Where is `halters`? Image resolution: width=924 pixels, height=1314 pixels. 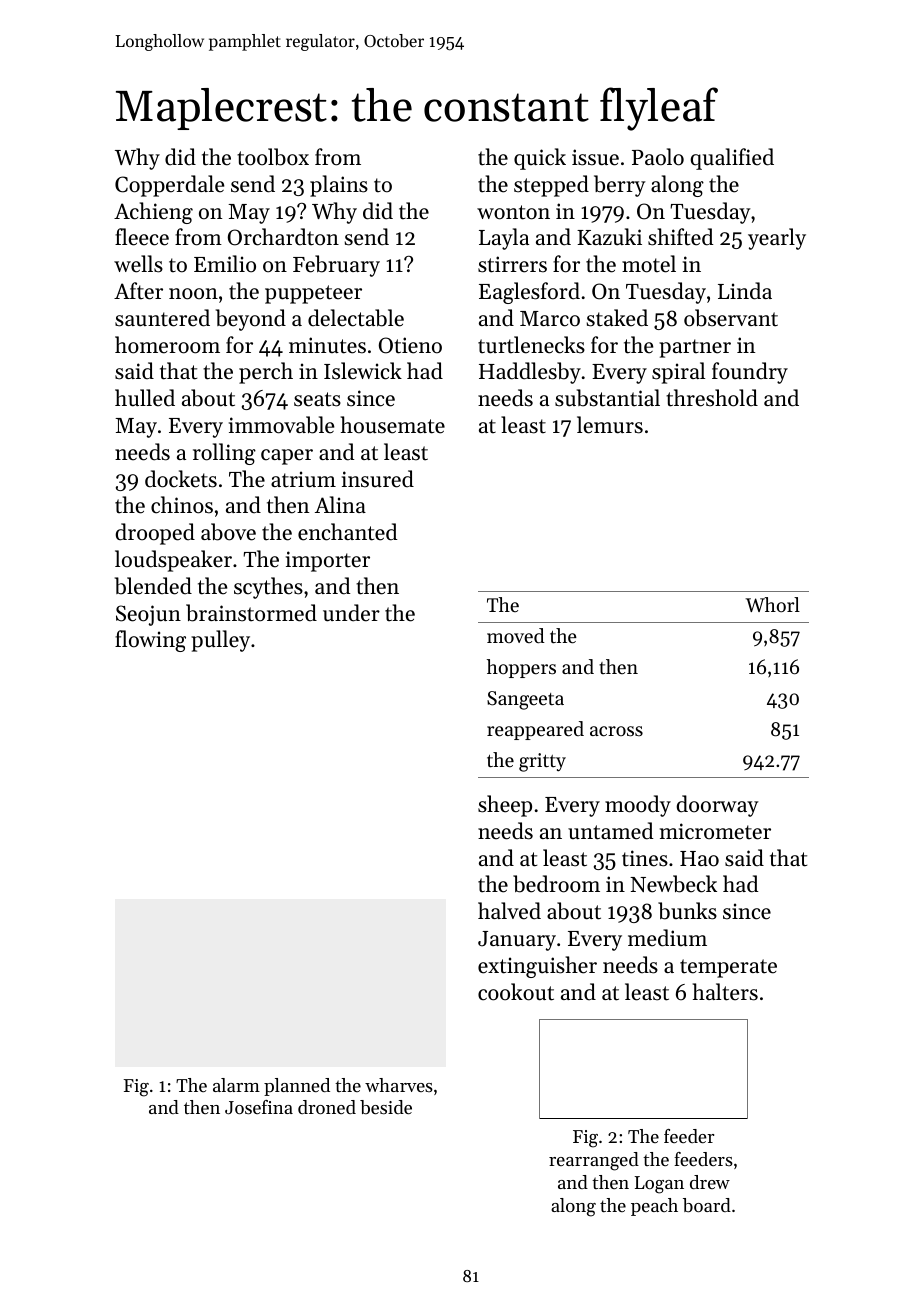 halters is located at coordinates (725, 992).
